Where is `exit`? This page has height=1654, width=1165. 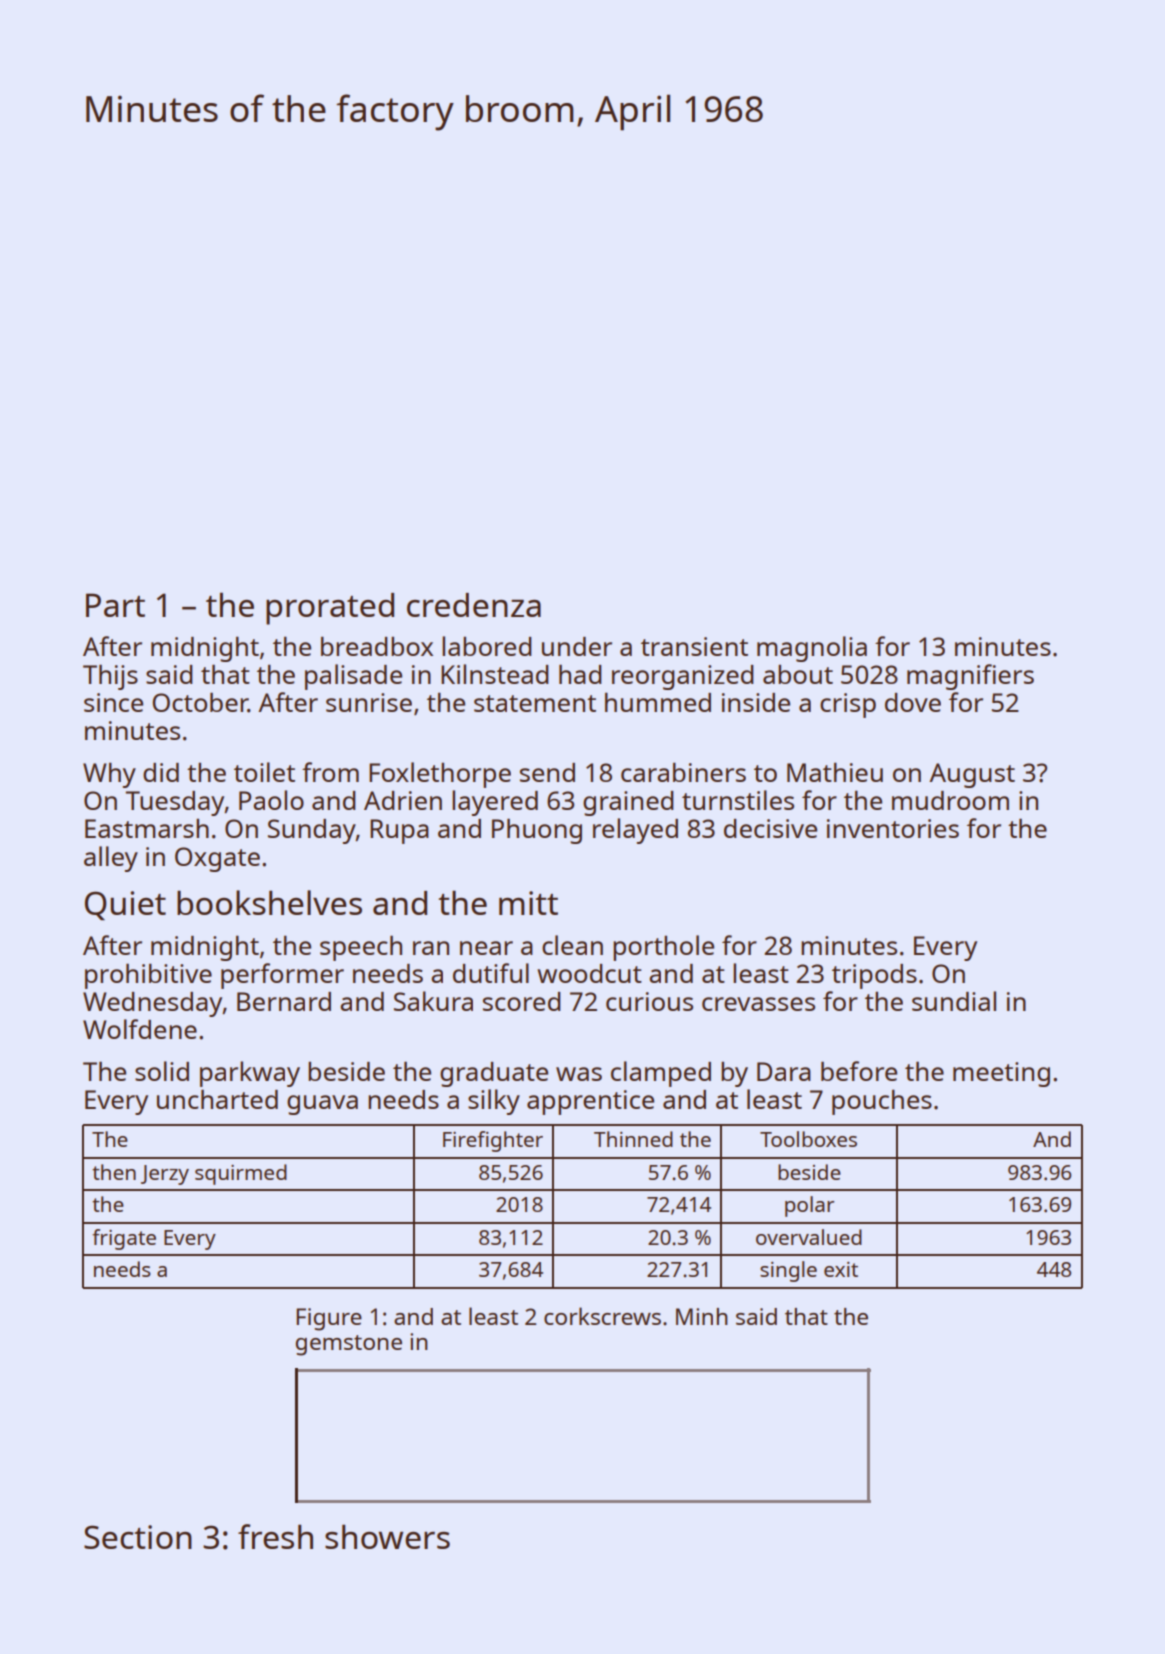 exit is located at coordinates (841, 1269).
